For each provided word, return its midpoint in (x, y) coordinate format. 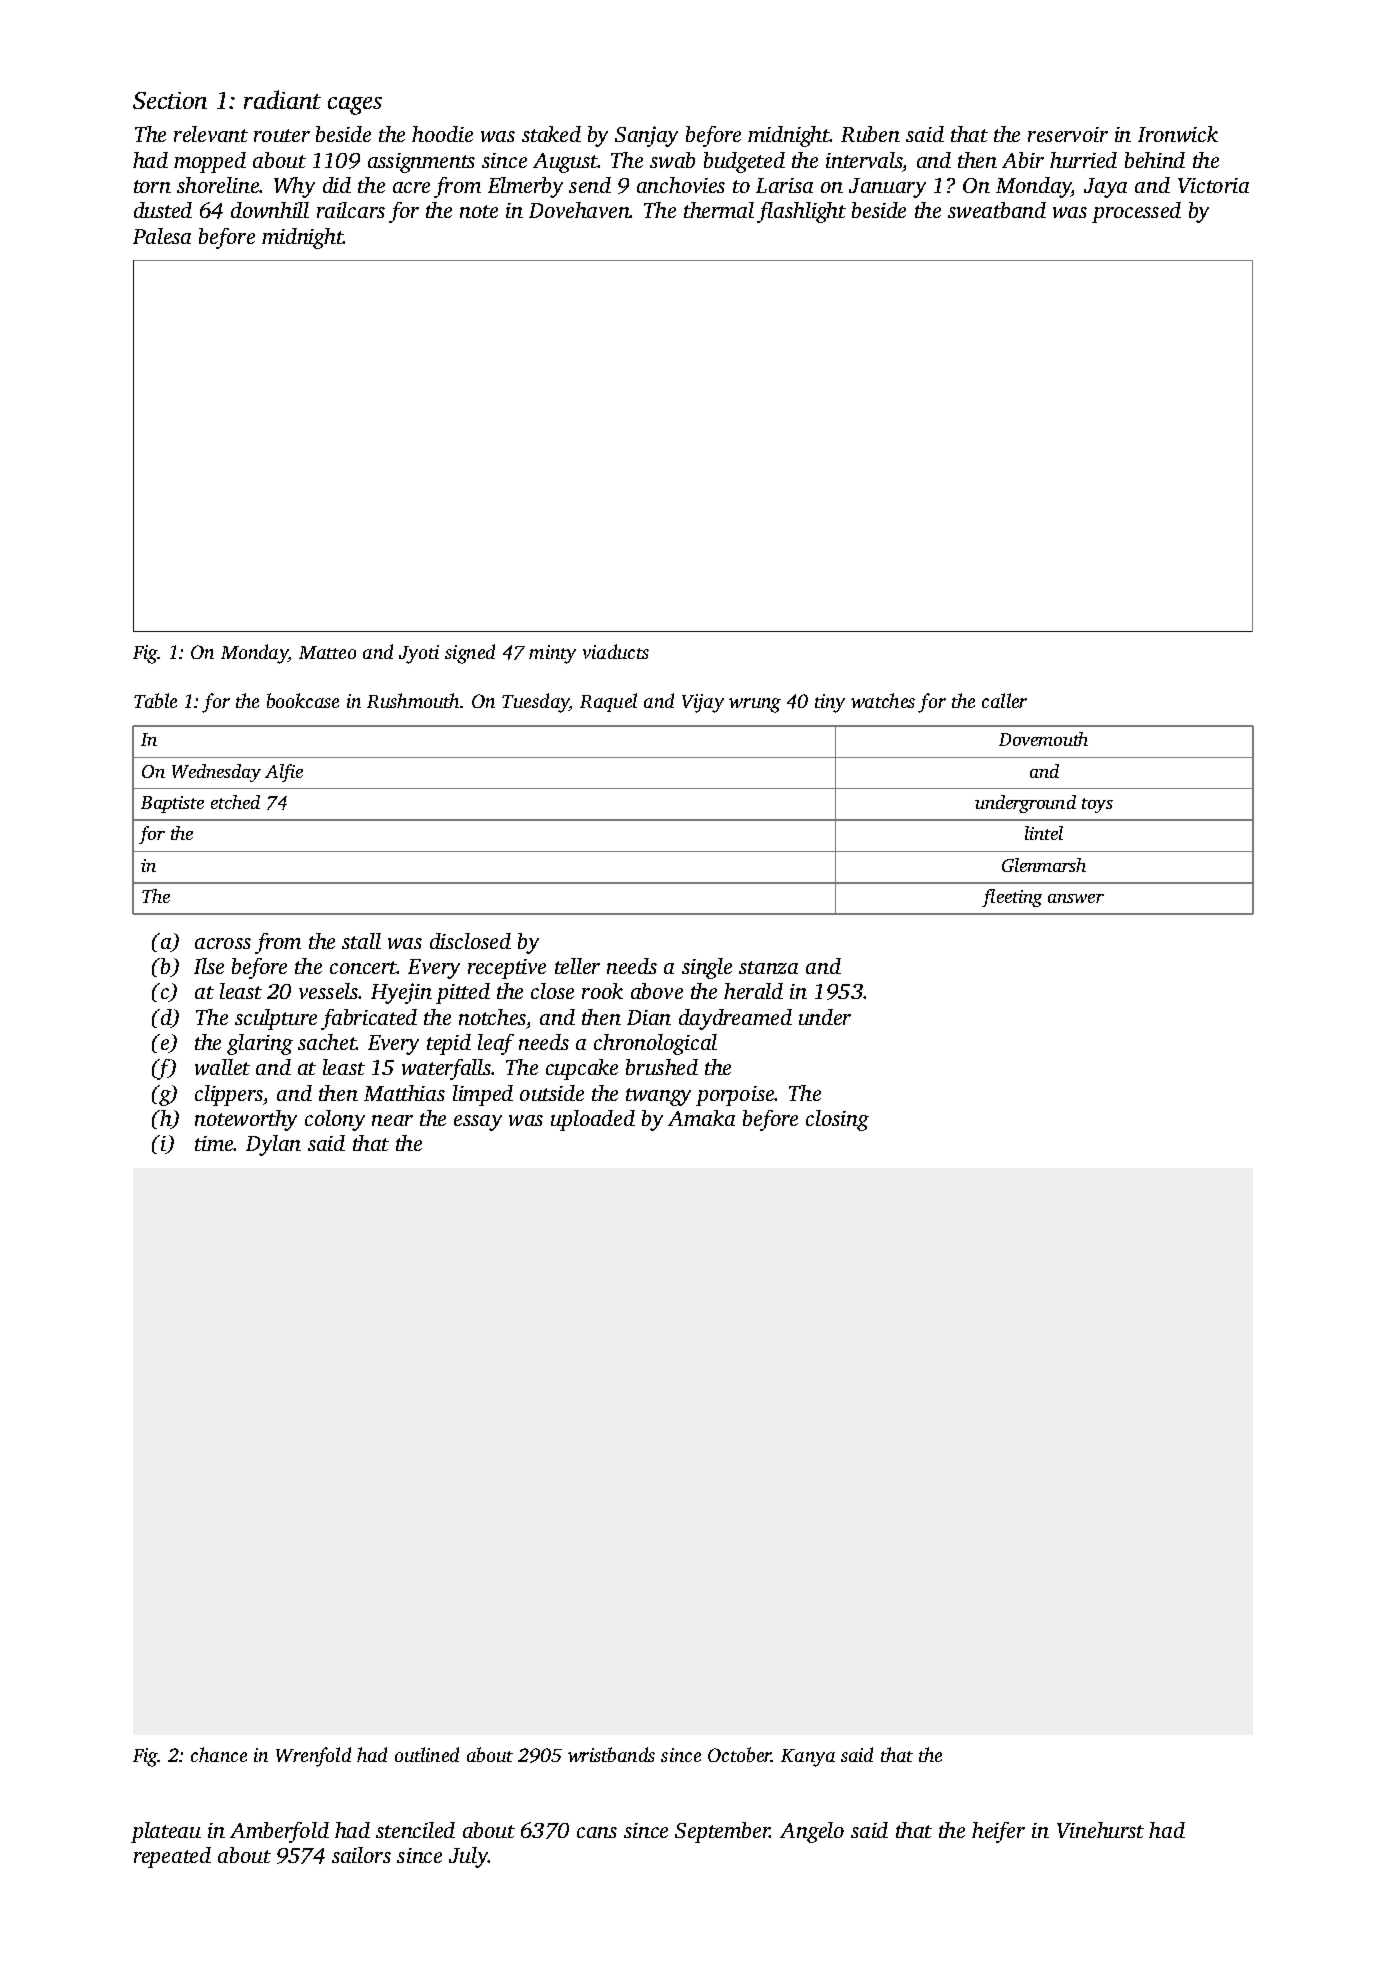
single (707, 968)
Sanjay (646, 136)
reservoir (1068, 134)
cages (355, 106)
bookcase (303, 700)
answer (1076, 898)
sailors (361, 1855)
